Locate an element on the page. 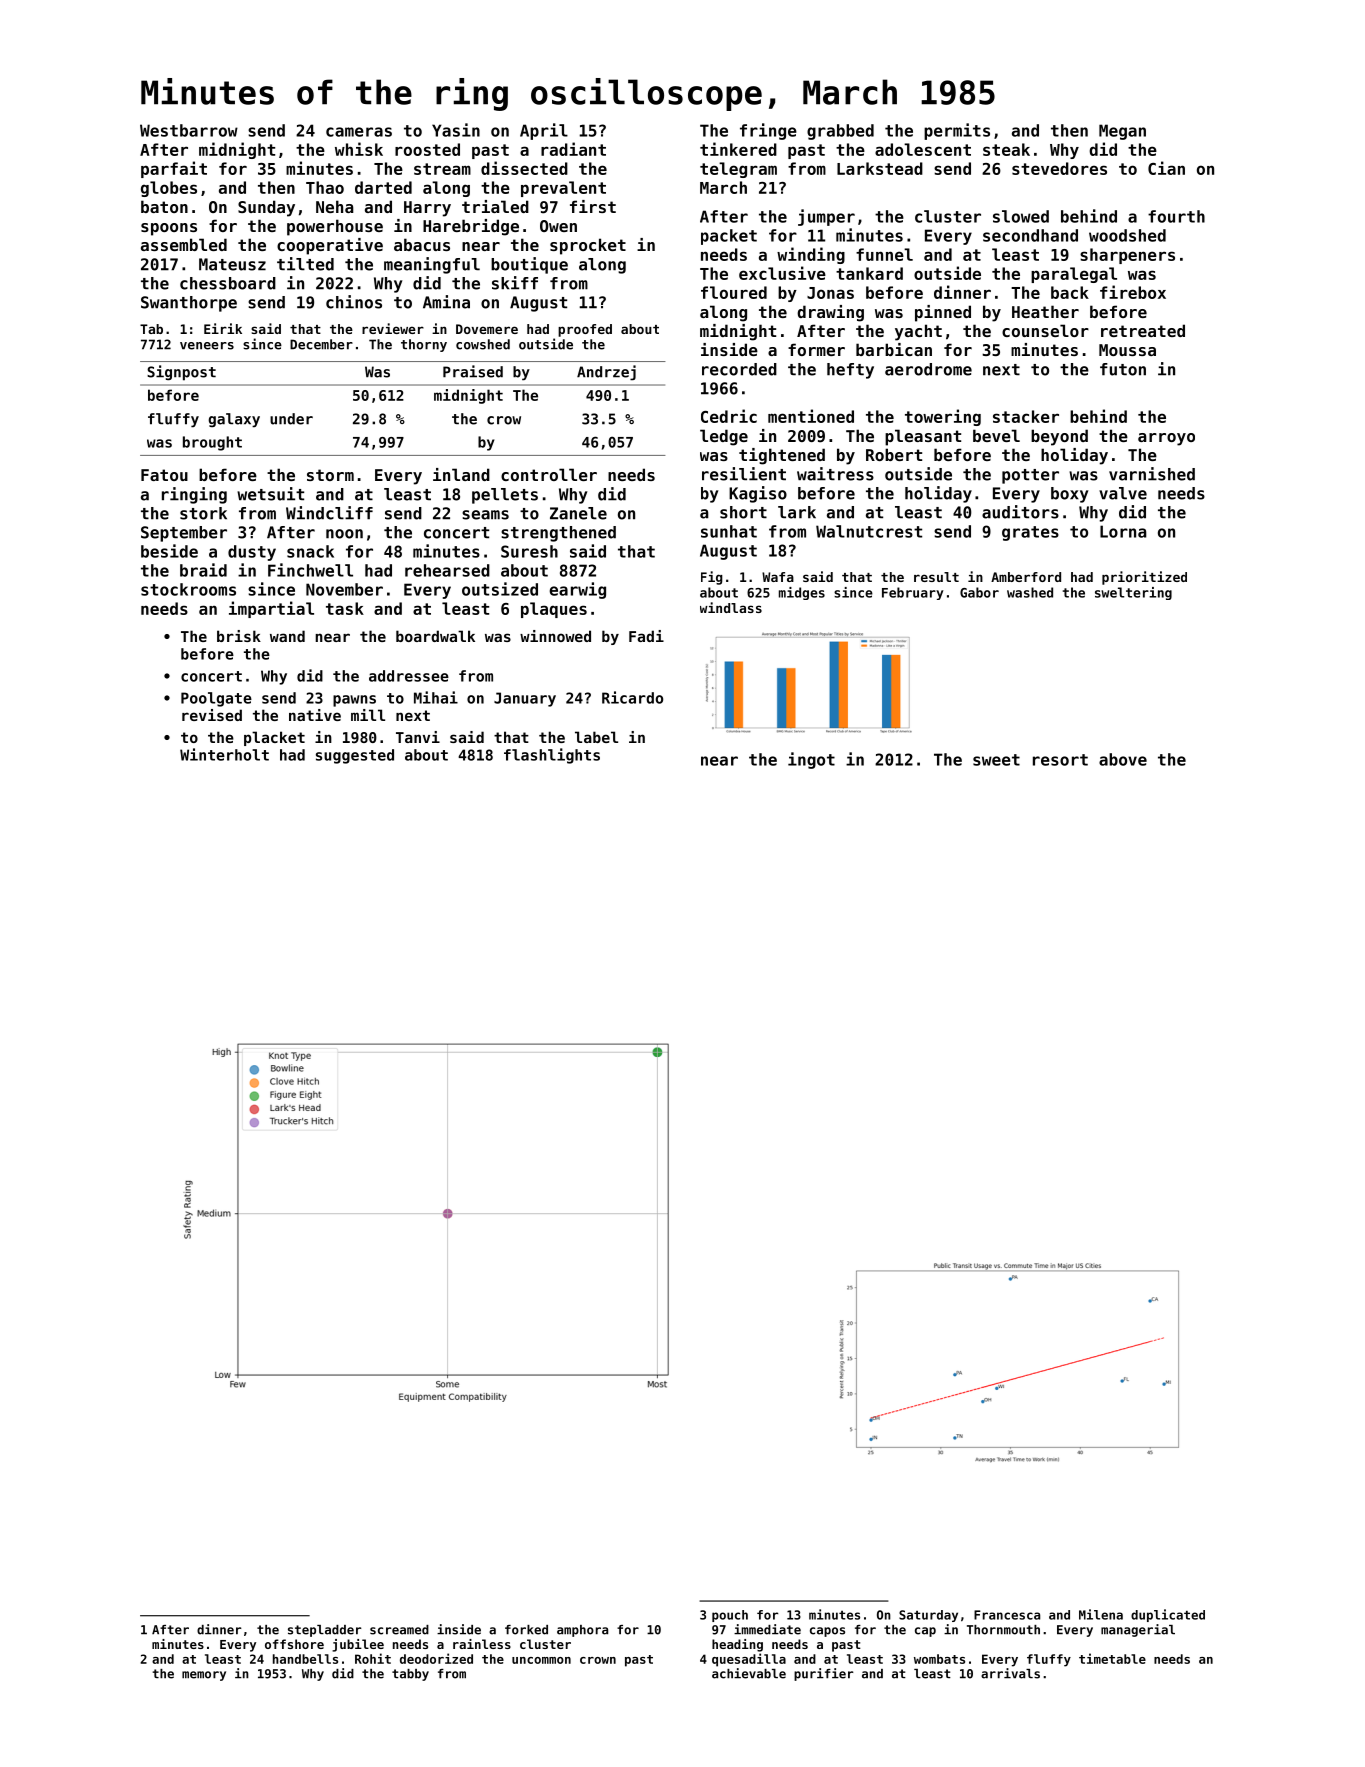  above is located at coordinates (1123, 759).
